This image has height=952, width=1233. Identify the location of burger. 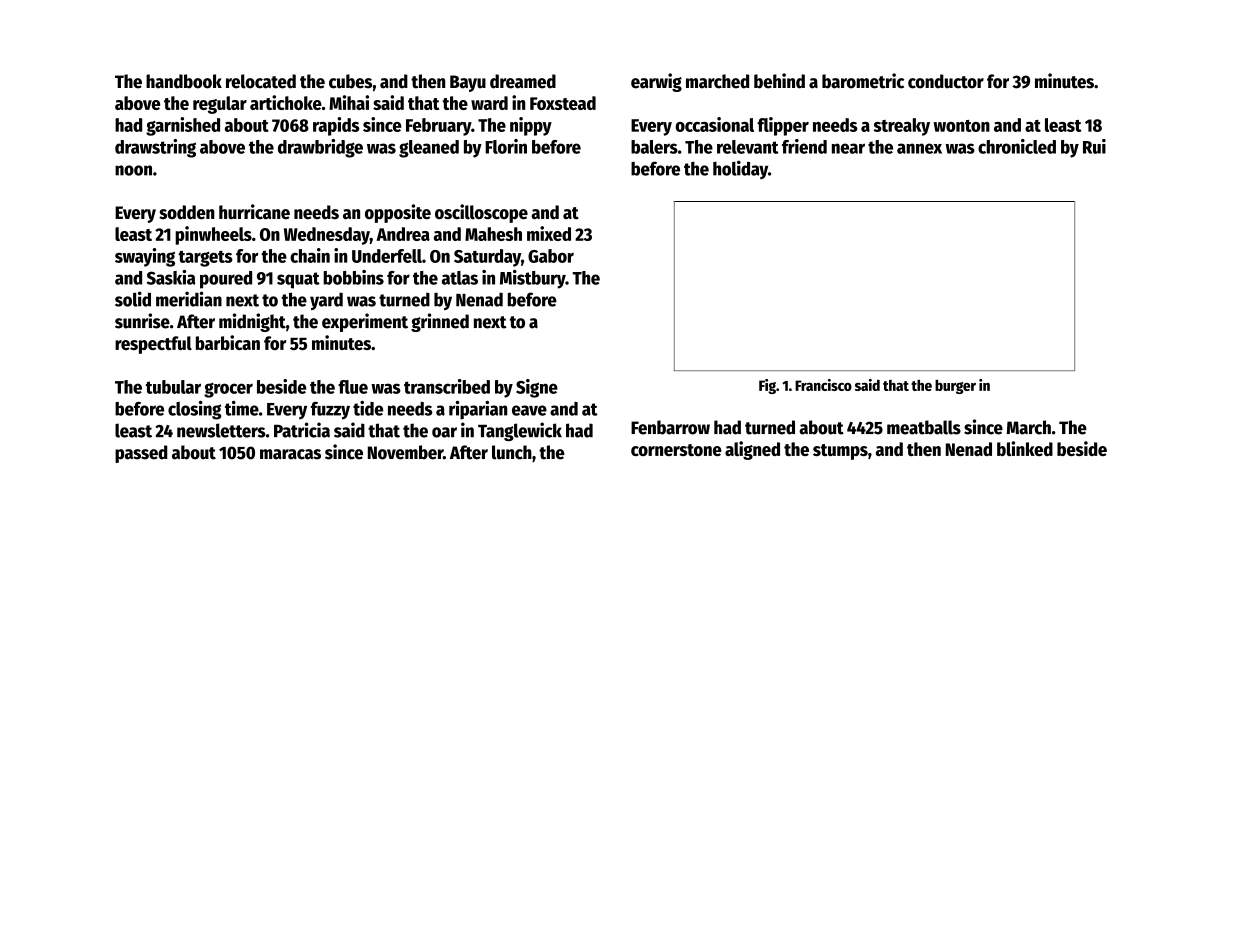
(955, 387).
